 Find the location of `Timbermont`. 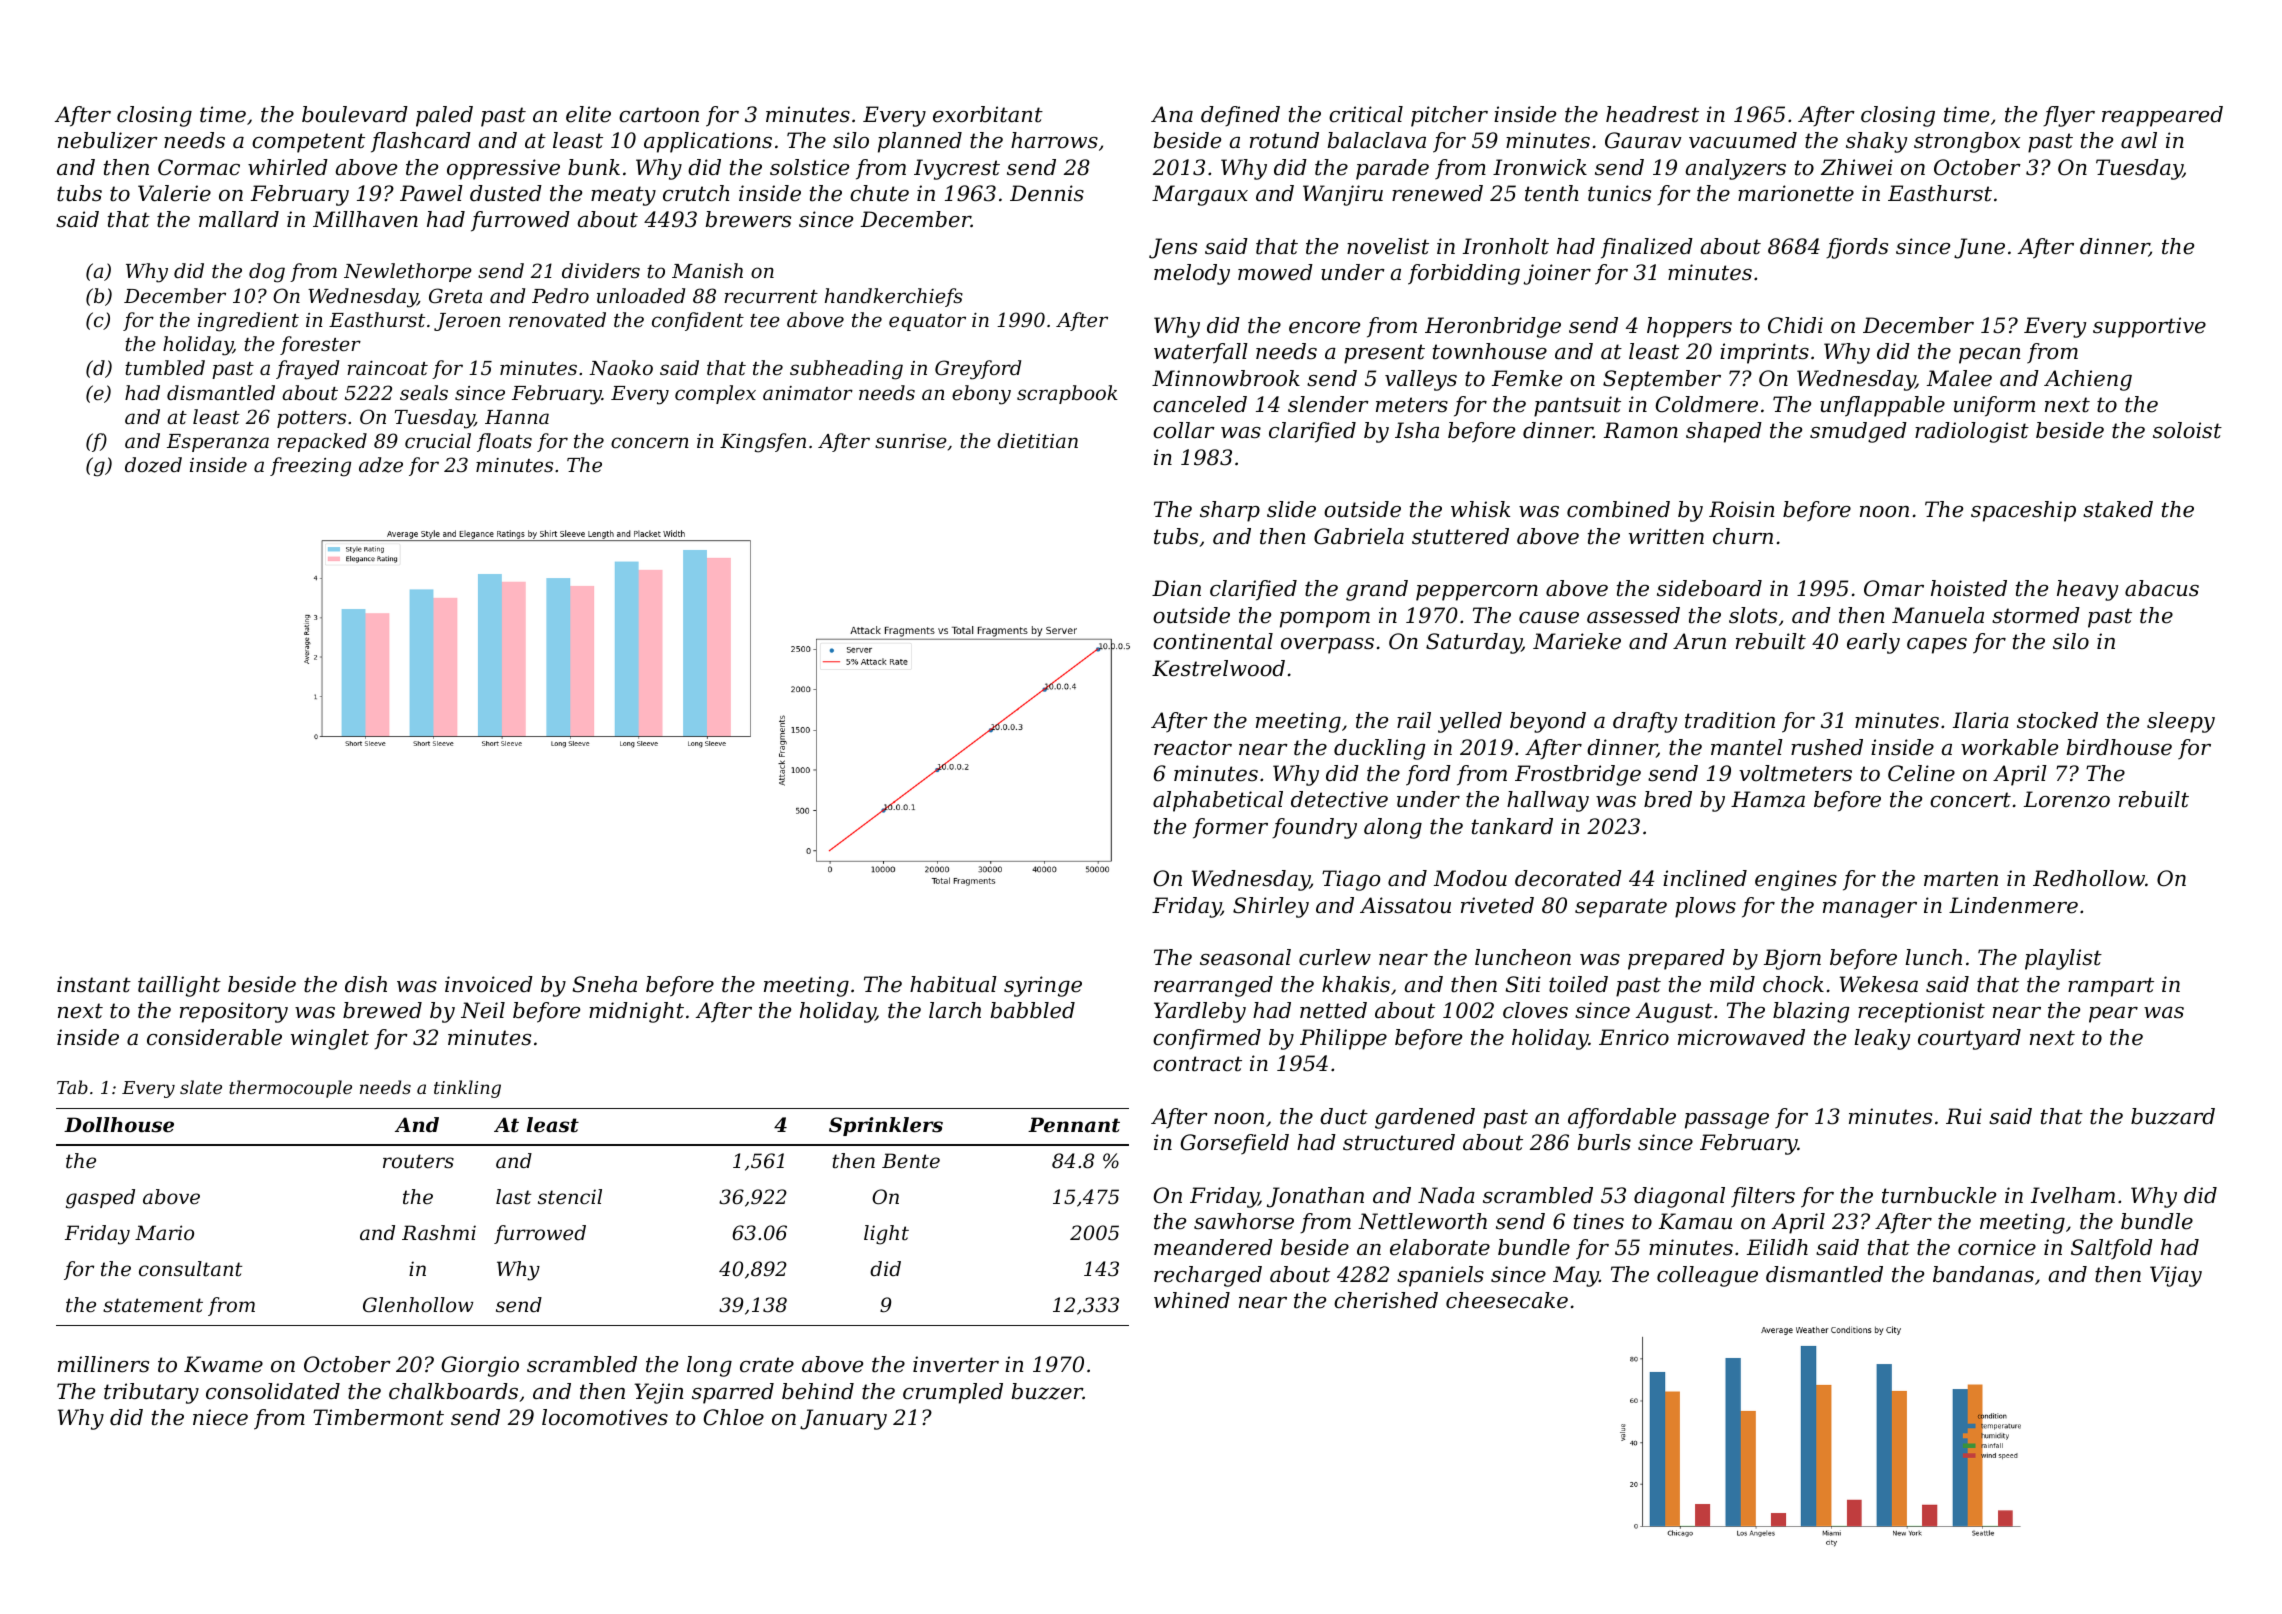

Timbermont is located at coordinates (378, 1417).
